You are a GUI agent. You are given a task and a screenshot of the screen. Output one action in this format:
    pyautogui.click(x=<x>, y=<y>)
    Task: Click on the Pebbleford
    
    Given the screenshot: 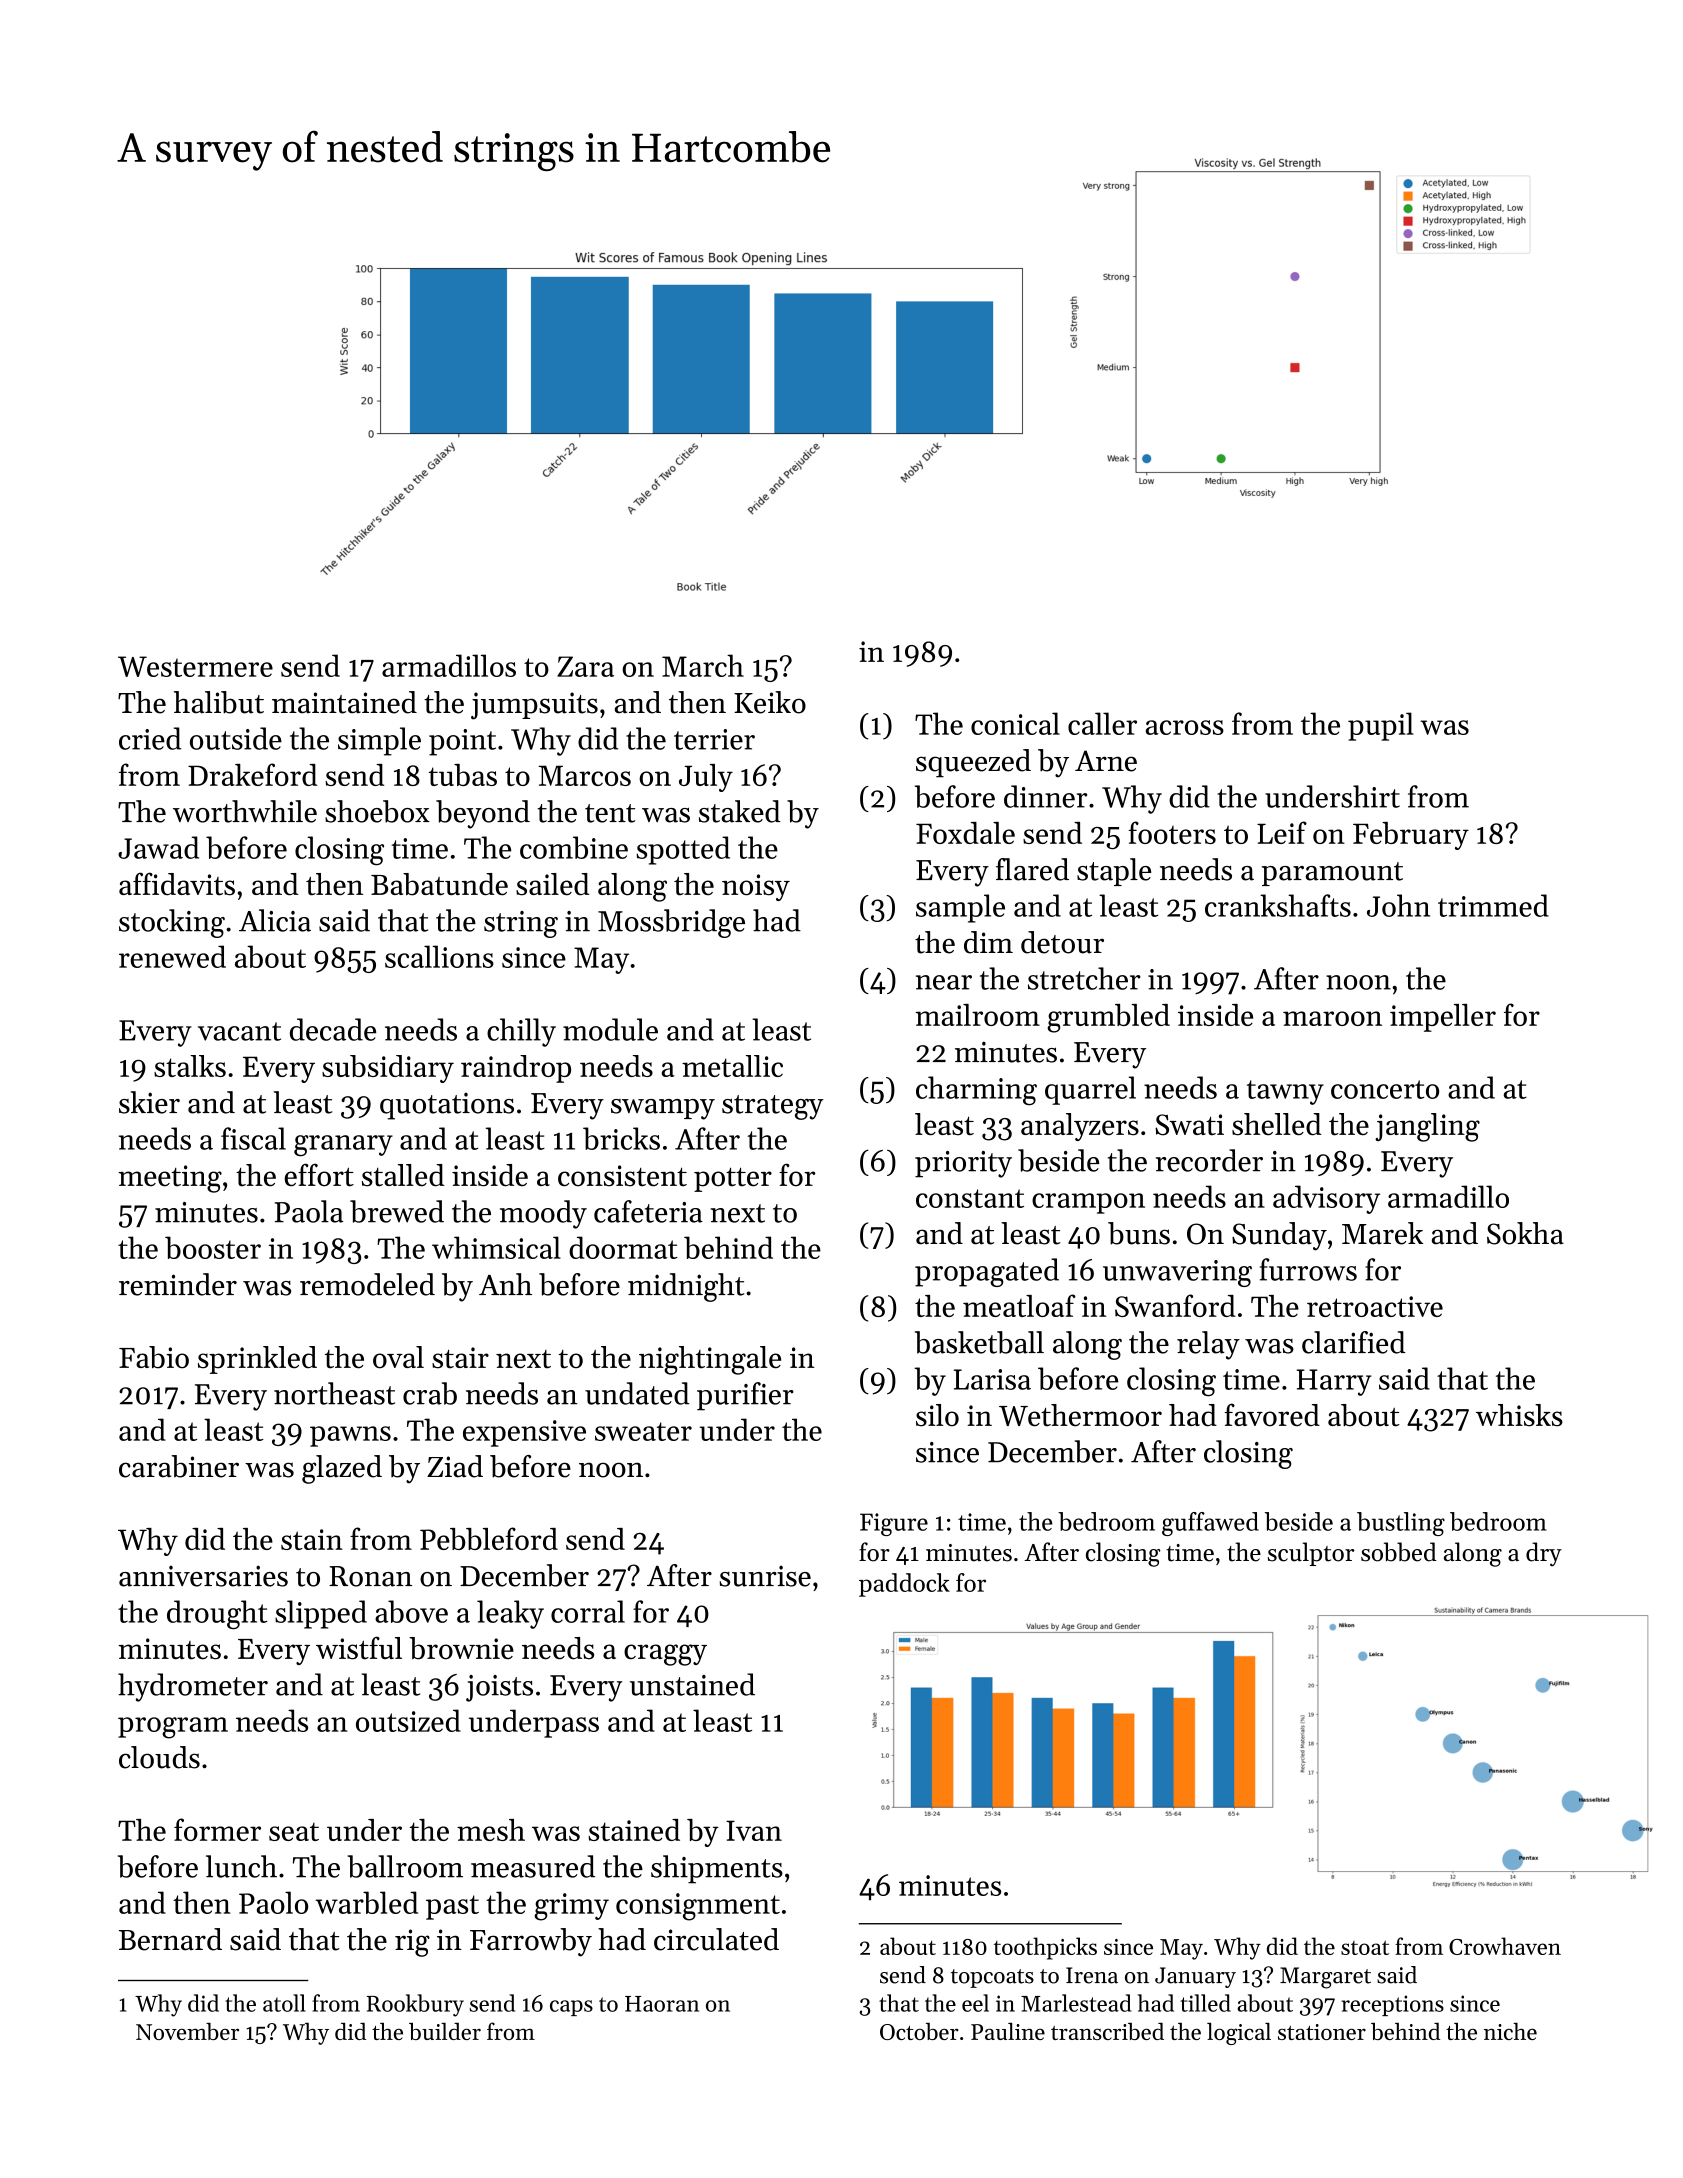 What is the action you would take?
    pyautogui.click(x=489, y=1538)
